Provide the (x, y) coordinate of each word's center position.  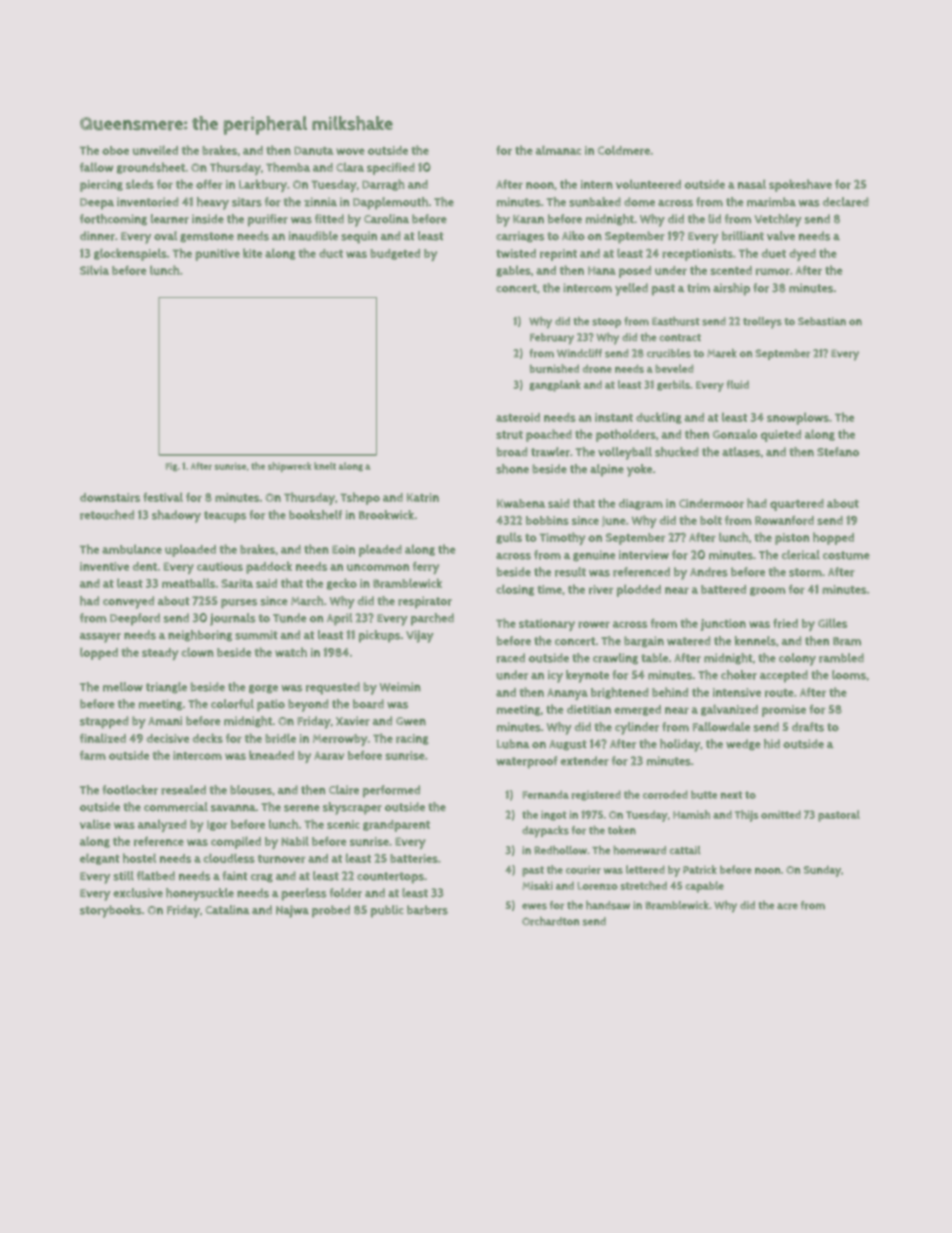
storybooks (111, 911)
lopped (99, 653)
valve (781, 235)
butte (704, 795)
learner (170, 219)
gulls (509, 538)
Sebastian (822, 321)
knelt (325, 466)
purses (239, 604)
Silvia (94, 270)
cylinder (637, 728)
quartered (797, 505)
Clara (350, 167)
